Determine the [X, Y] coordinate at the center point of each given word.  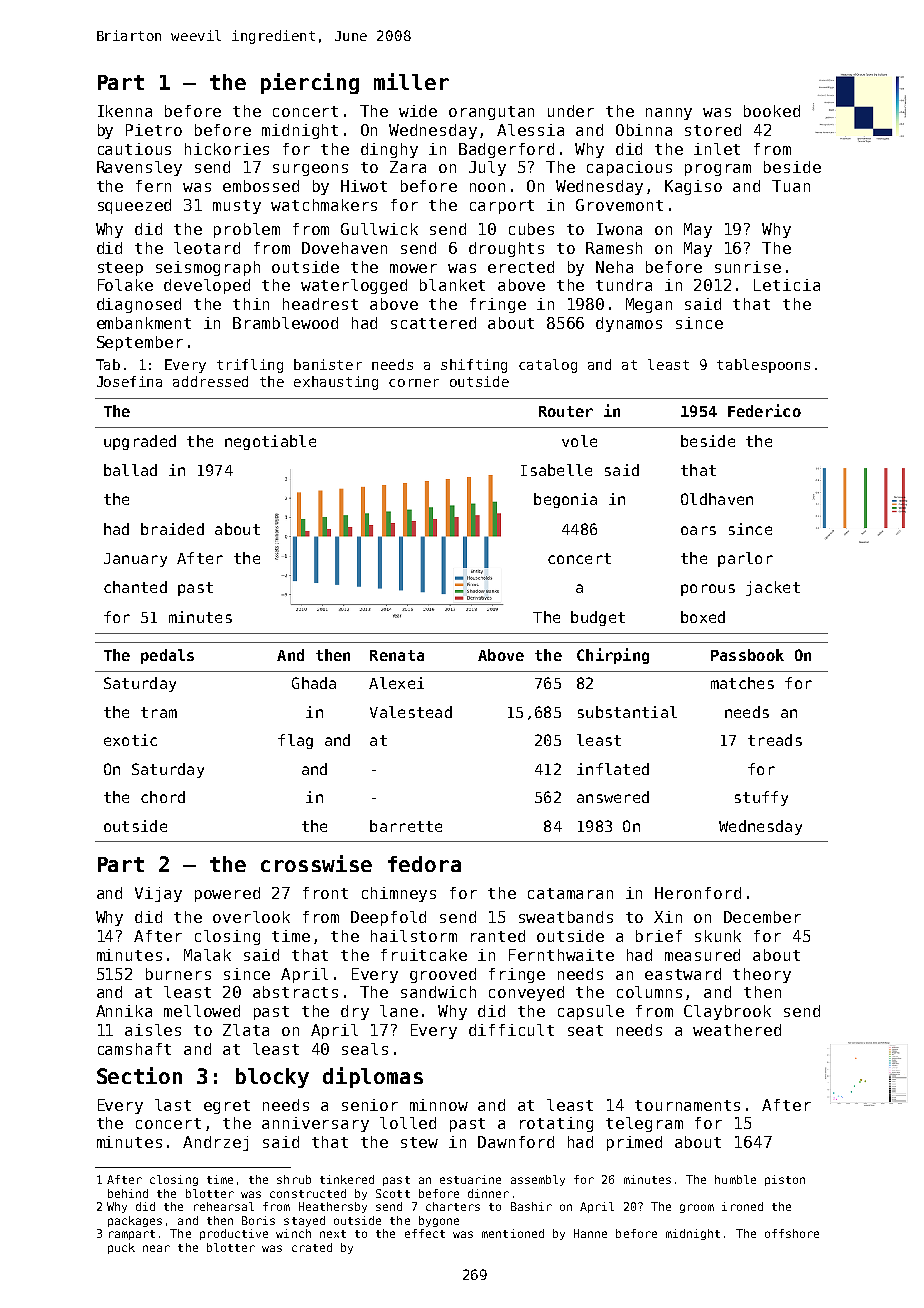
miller [411, 81]
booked [772, 111]
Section [139, 1075]
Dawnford [516, 1142]
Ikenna [125, 111]
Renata [397, 655]
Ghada [314, 683]
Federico [764, 410]
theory [762, 975]
